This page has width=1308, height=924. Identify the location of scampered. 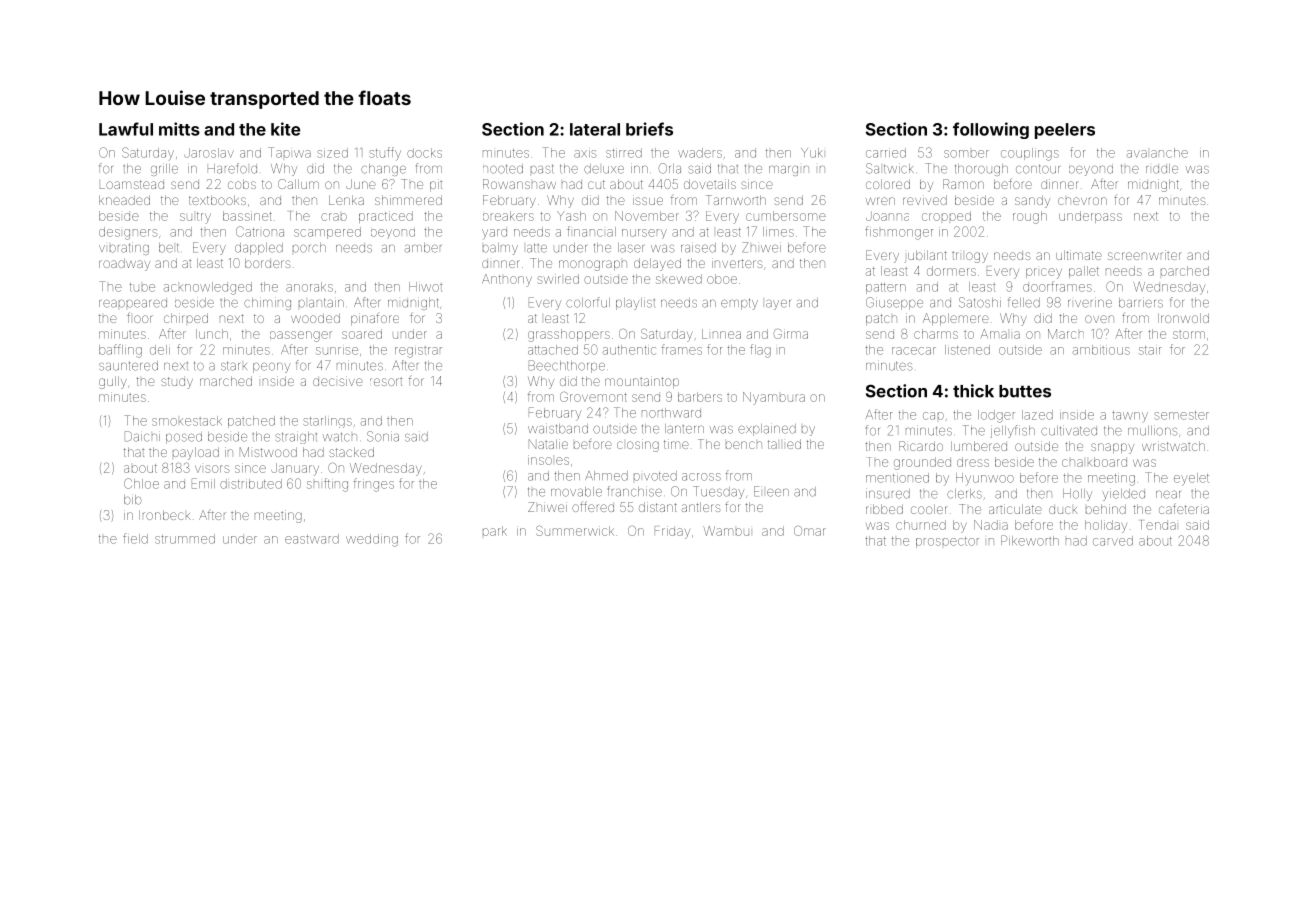
(327, 233).
